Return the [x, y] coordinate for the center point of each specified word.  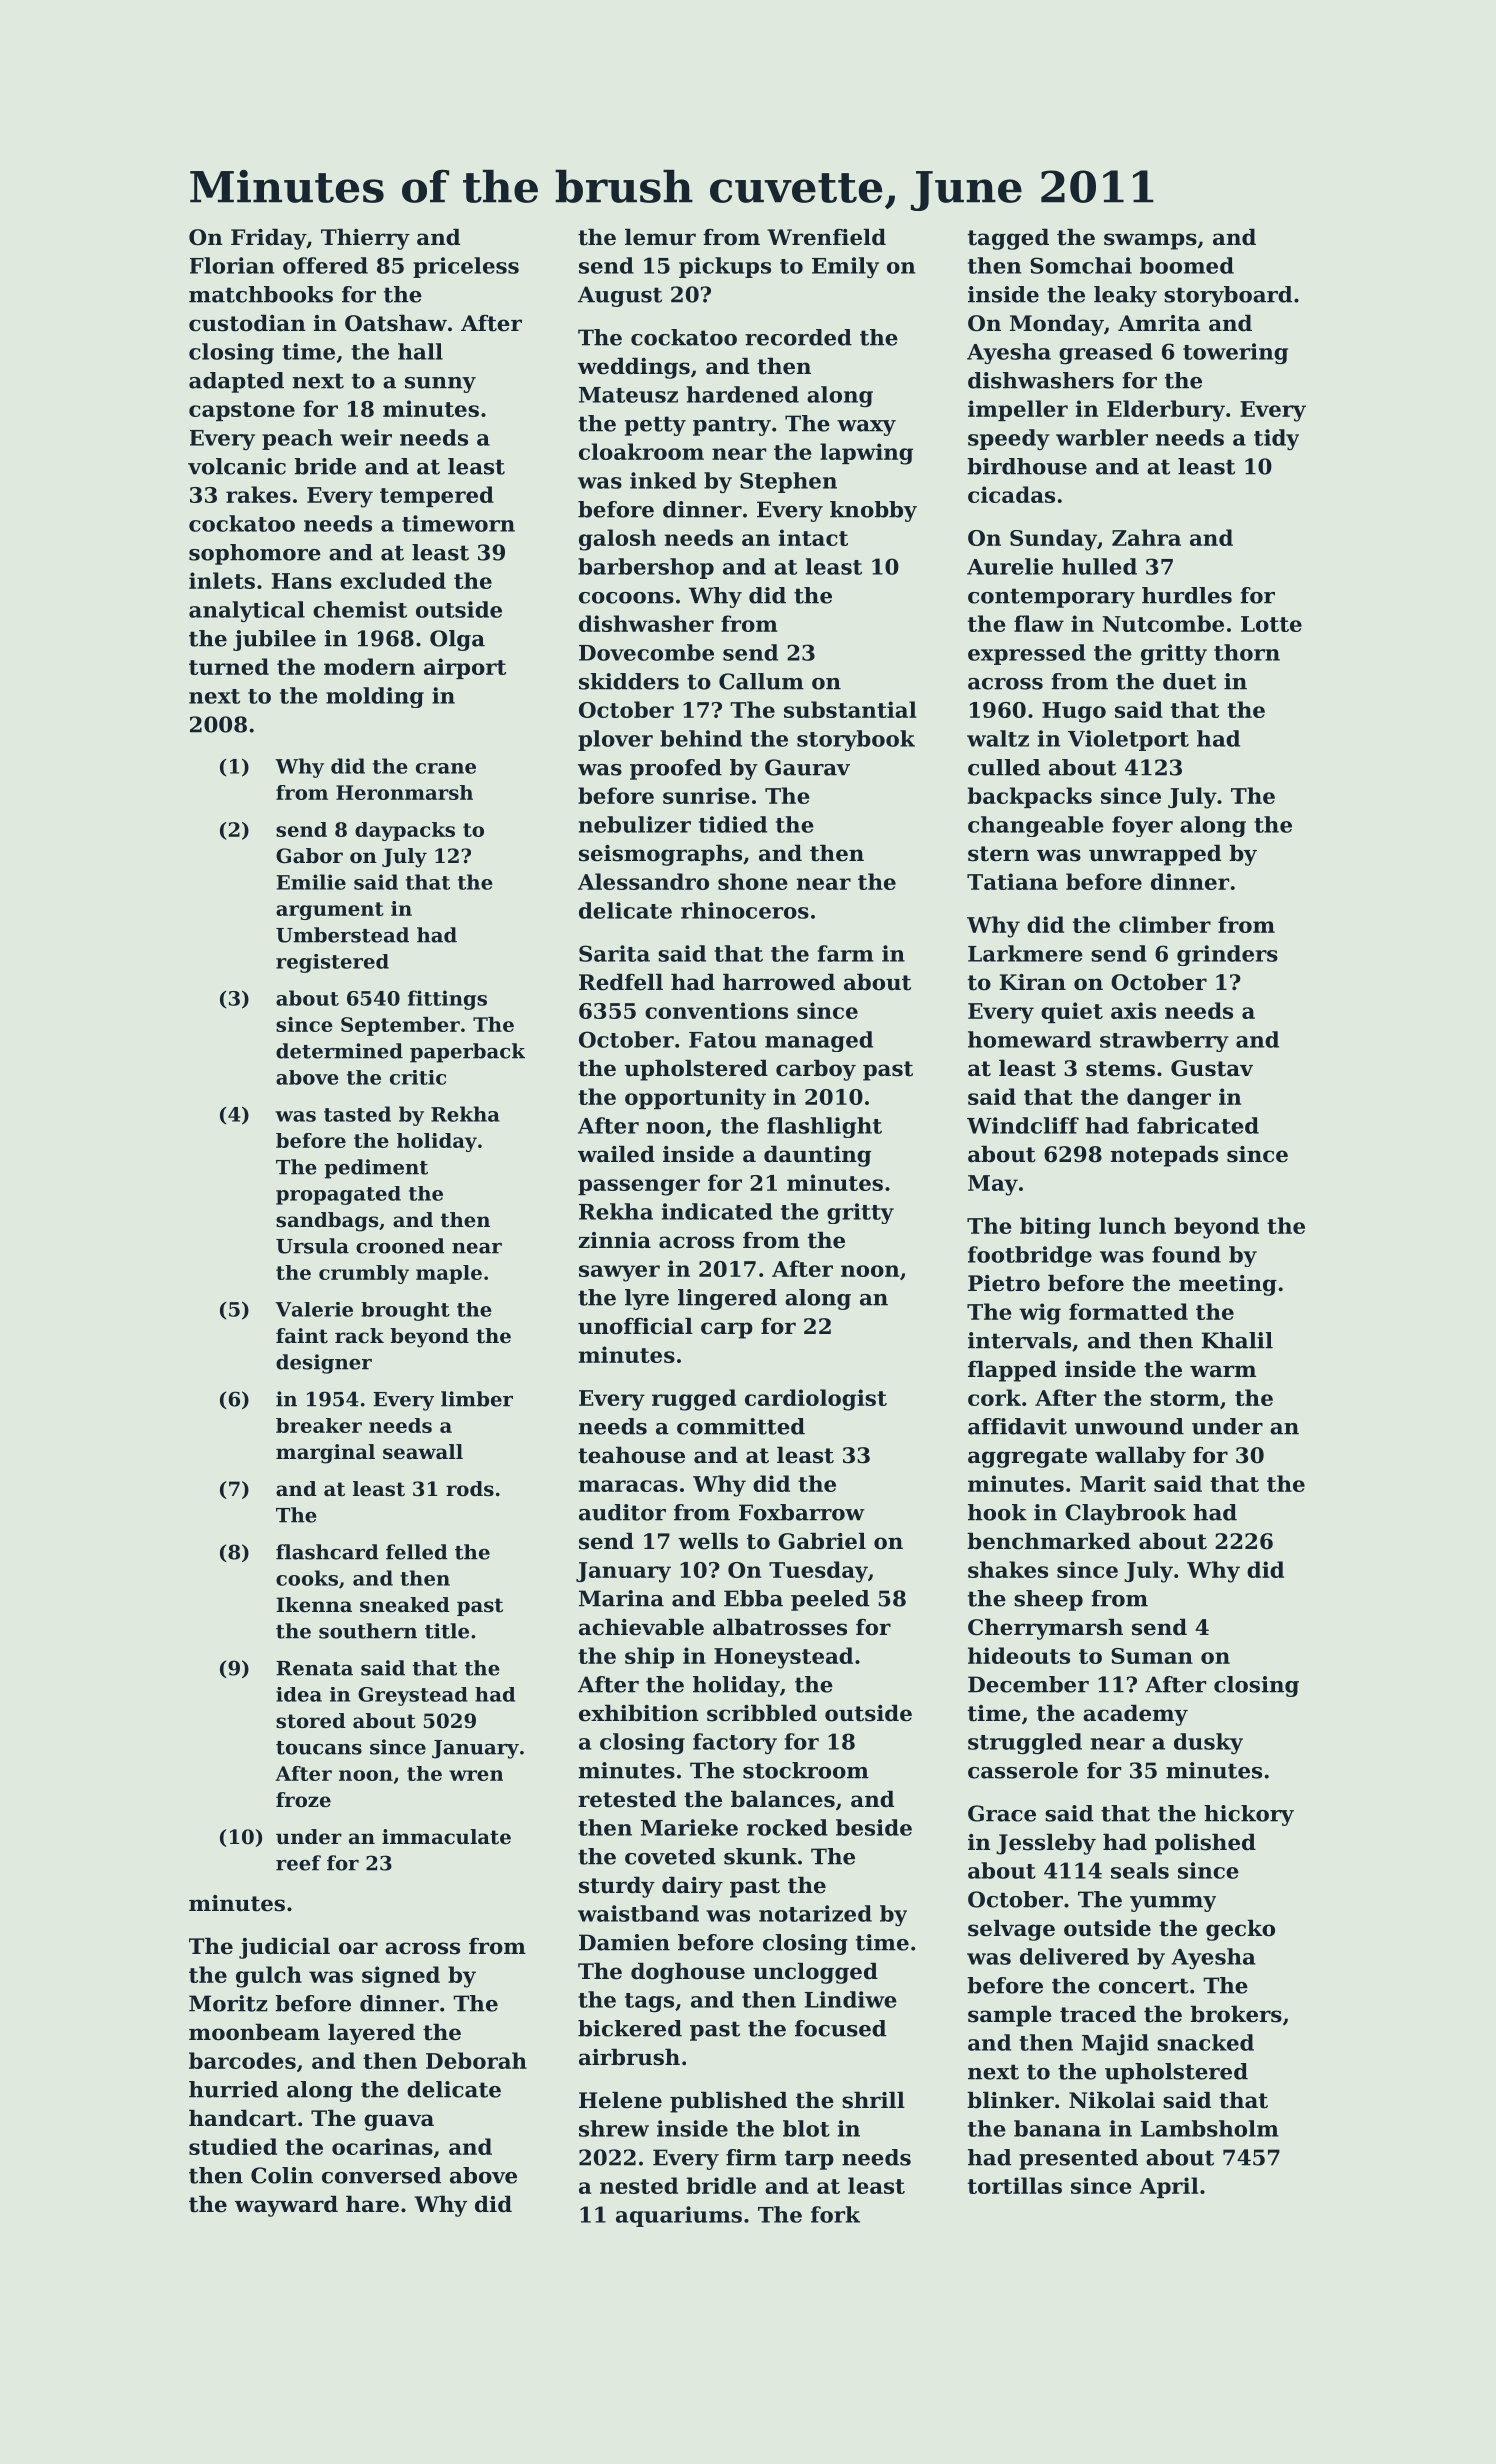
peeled [830, 1600]
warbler [1102, 437]
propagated [338, 1195]
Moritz [228, 2003]
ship [649, 1657]
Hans [302, 581]
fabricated [1198, 1125]
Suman [1152, 1656]
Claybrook [1125, 1514]
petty [655, 426]
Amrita [1159, 323]
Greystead [413, 1696]
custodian [247, 323]
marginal [325, 1454]
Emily [845, 267]
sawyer [619, 1273]
